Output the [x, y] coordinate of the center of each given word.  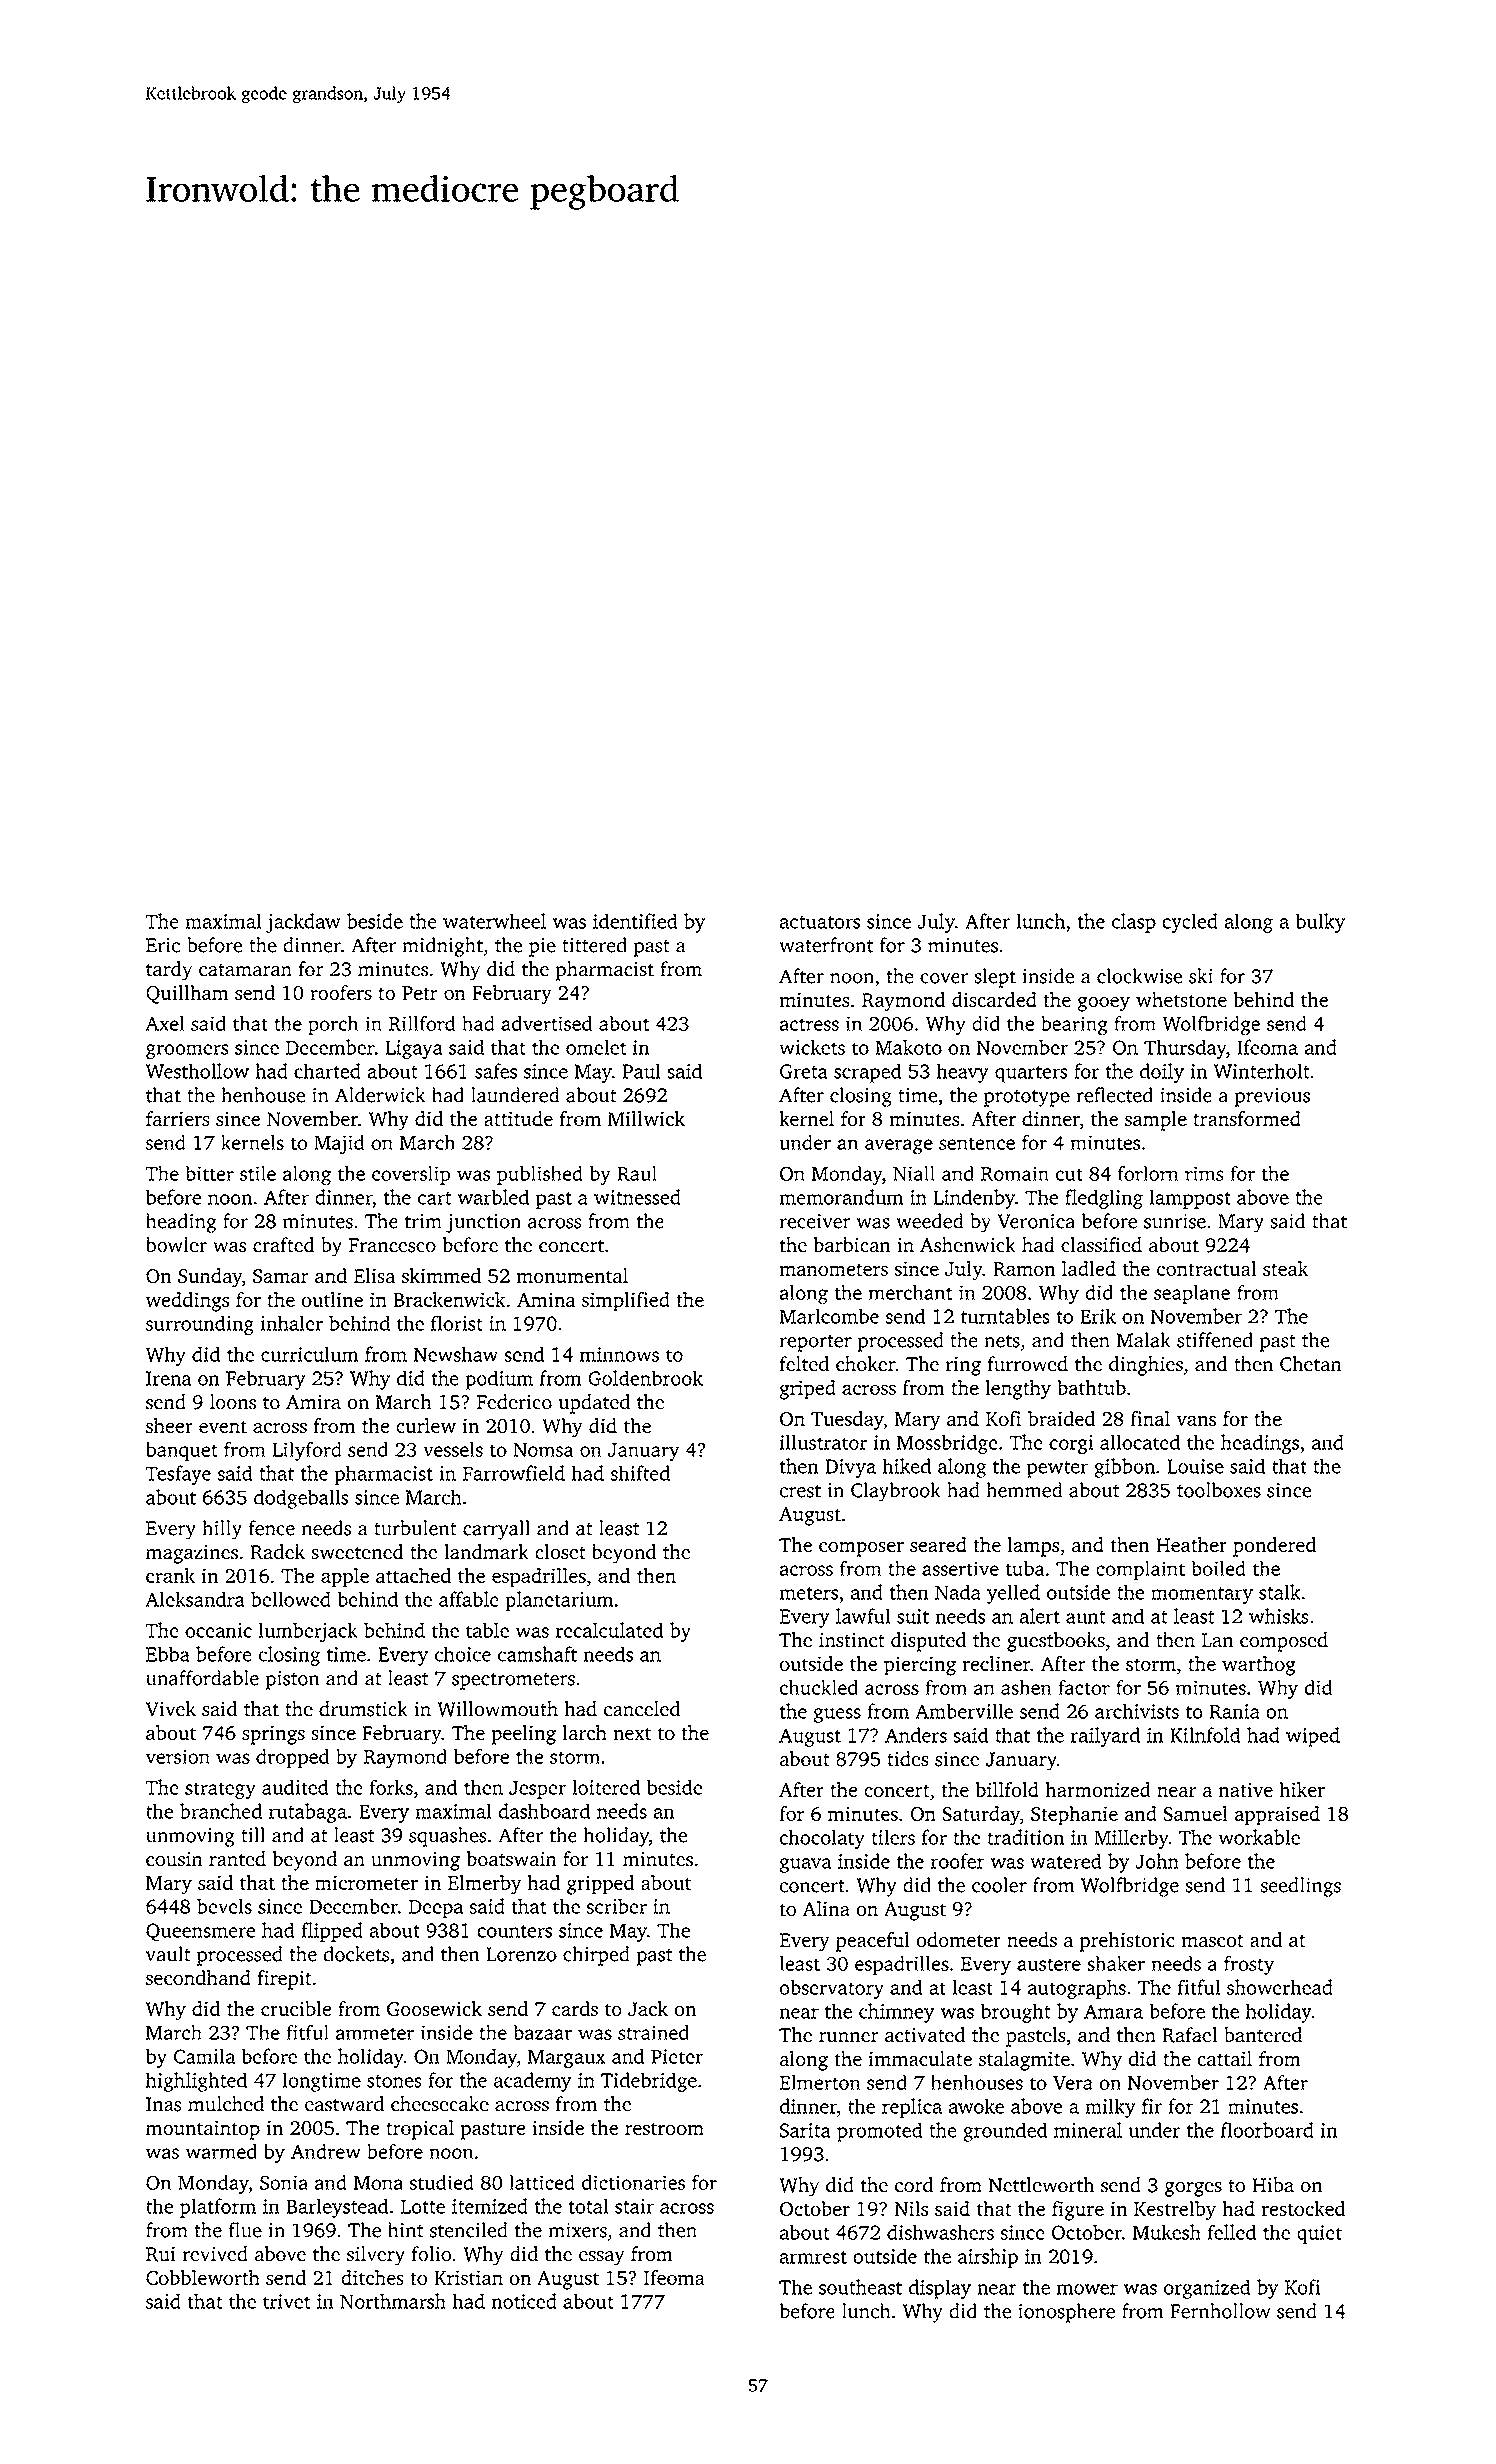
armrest [813, 2257]
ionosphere [1067, 2313]
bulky [1320, 923]
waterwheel [494, 921]
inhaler [291, 1323]
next [632, 1734]
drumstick [363, 1709]
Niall [914, 1173]
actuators [820, 922]
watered [1066, 1861]
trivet [286, 2301]
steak [1286, 1268]
